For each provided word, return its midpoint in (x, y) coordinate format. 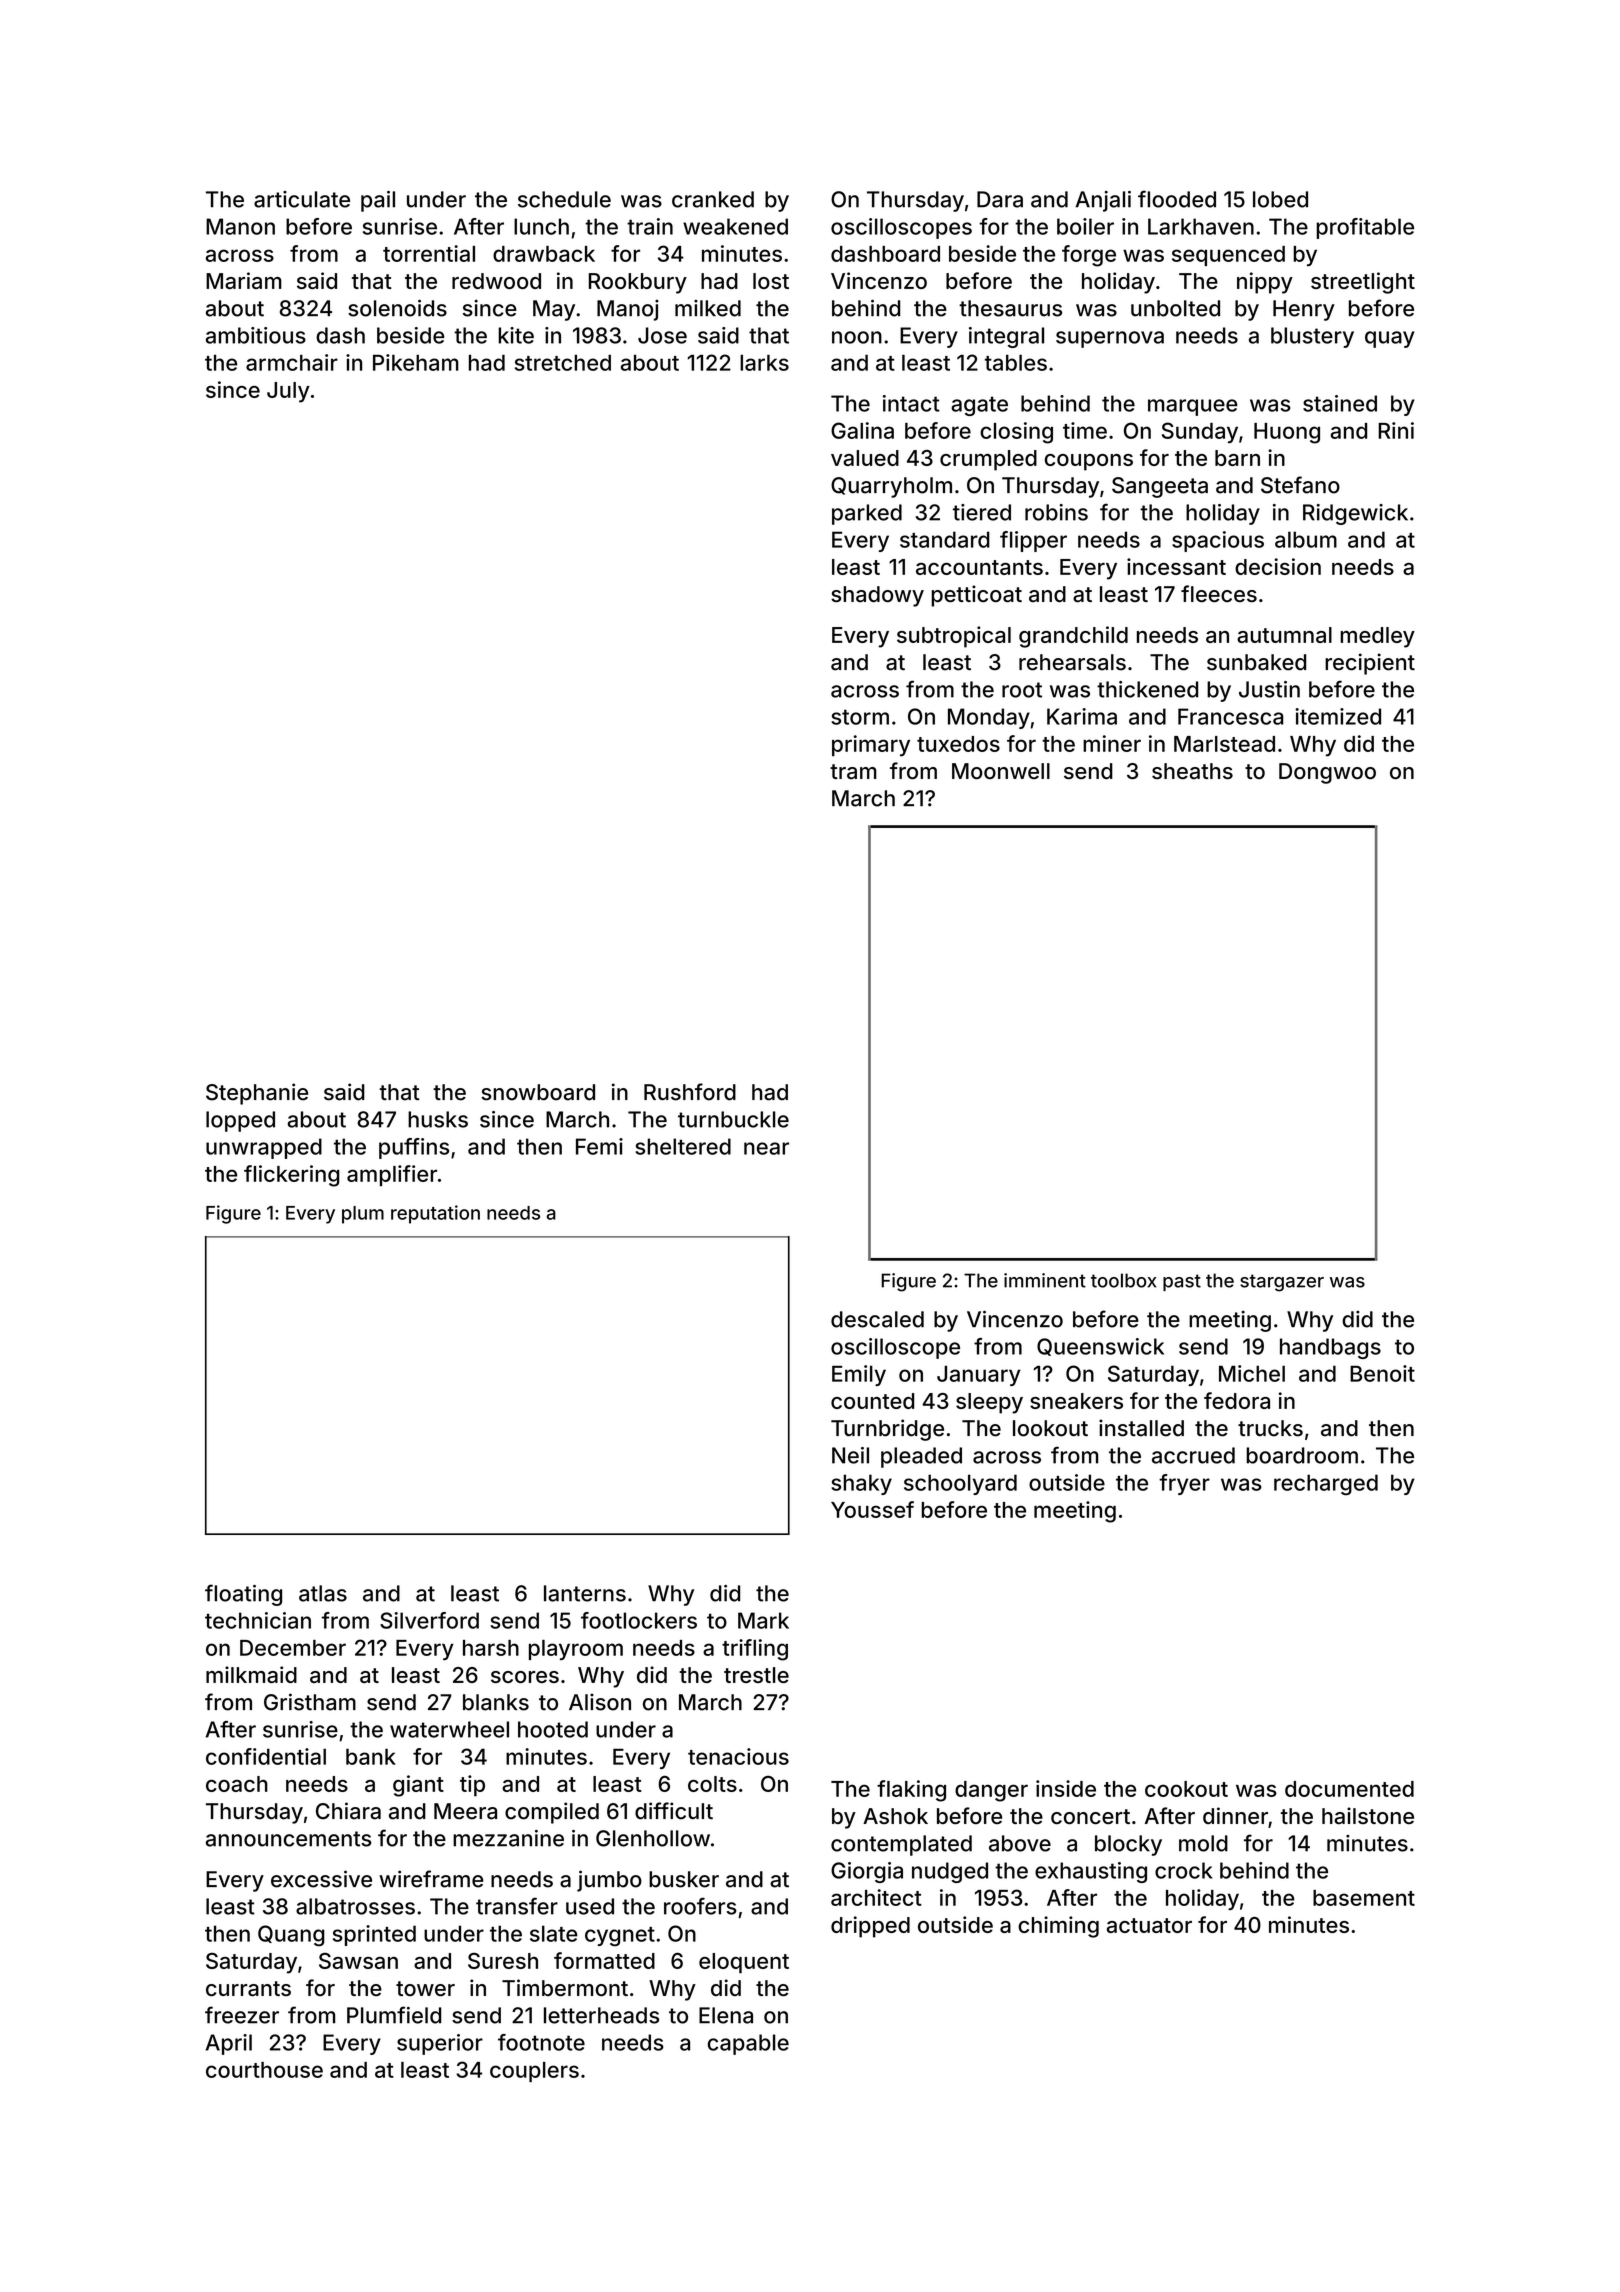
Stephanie (257, 1094)
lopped (240, 1121)
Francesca (1231, 716)
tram (853, 771)
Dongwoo (1327, 773)
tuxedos (958, 744)
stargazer (1282, 1283)
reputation (435, 1214)
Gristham (310, 1702)
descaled (877, 1319)
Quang (291, 1935)
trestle (756, 1675)
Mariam (244, 280)
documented (1349, 1789)
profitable (1365, 228)
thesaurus (1010, 308)
